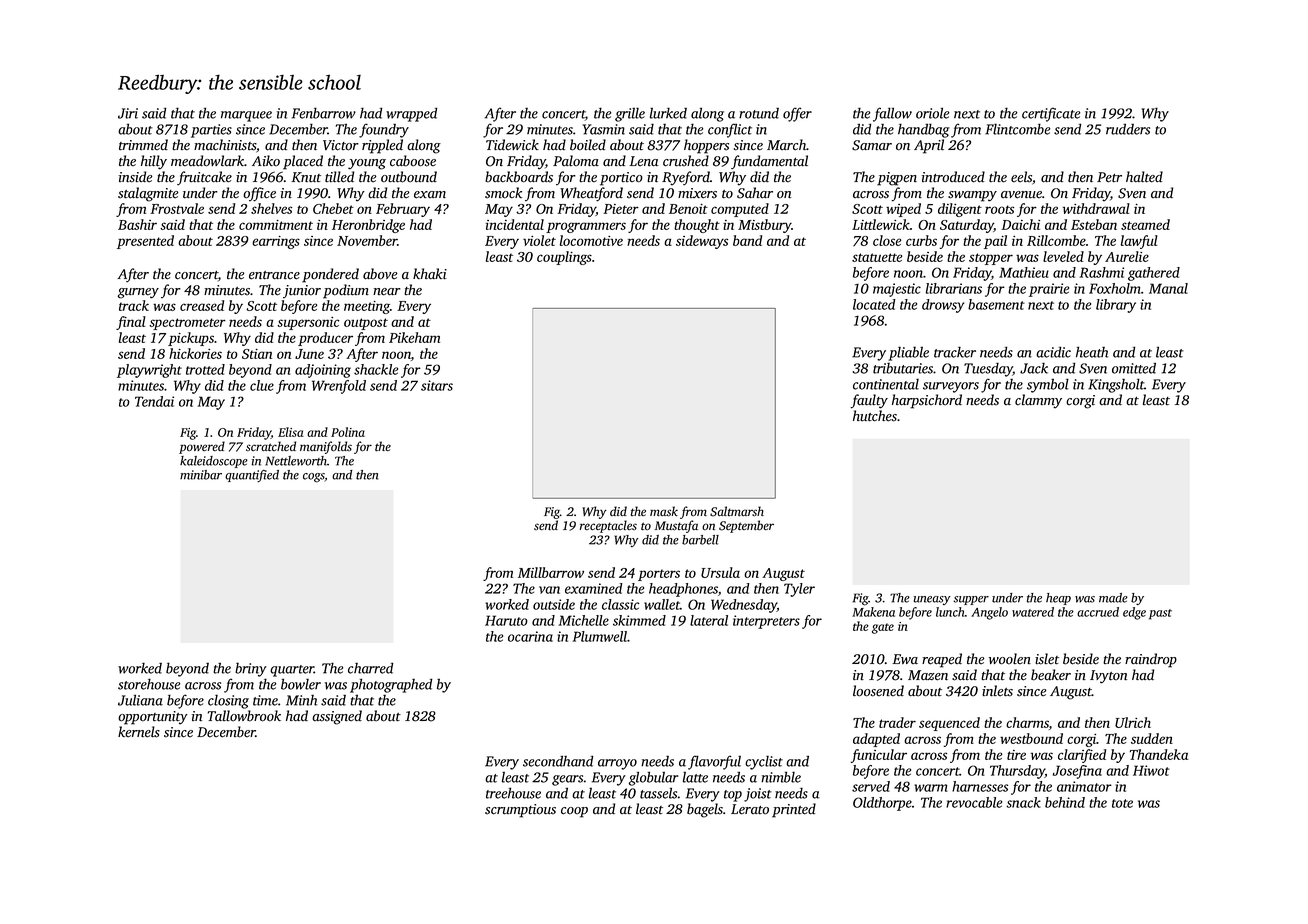  Describe the element at coordinates (1031, 738) in the image. I see `westbound` at that location.
